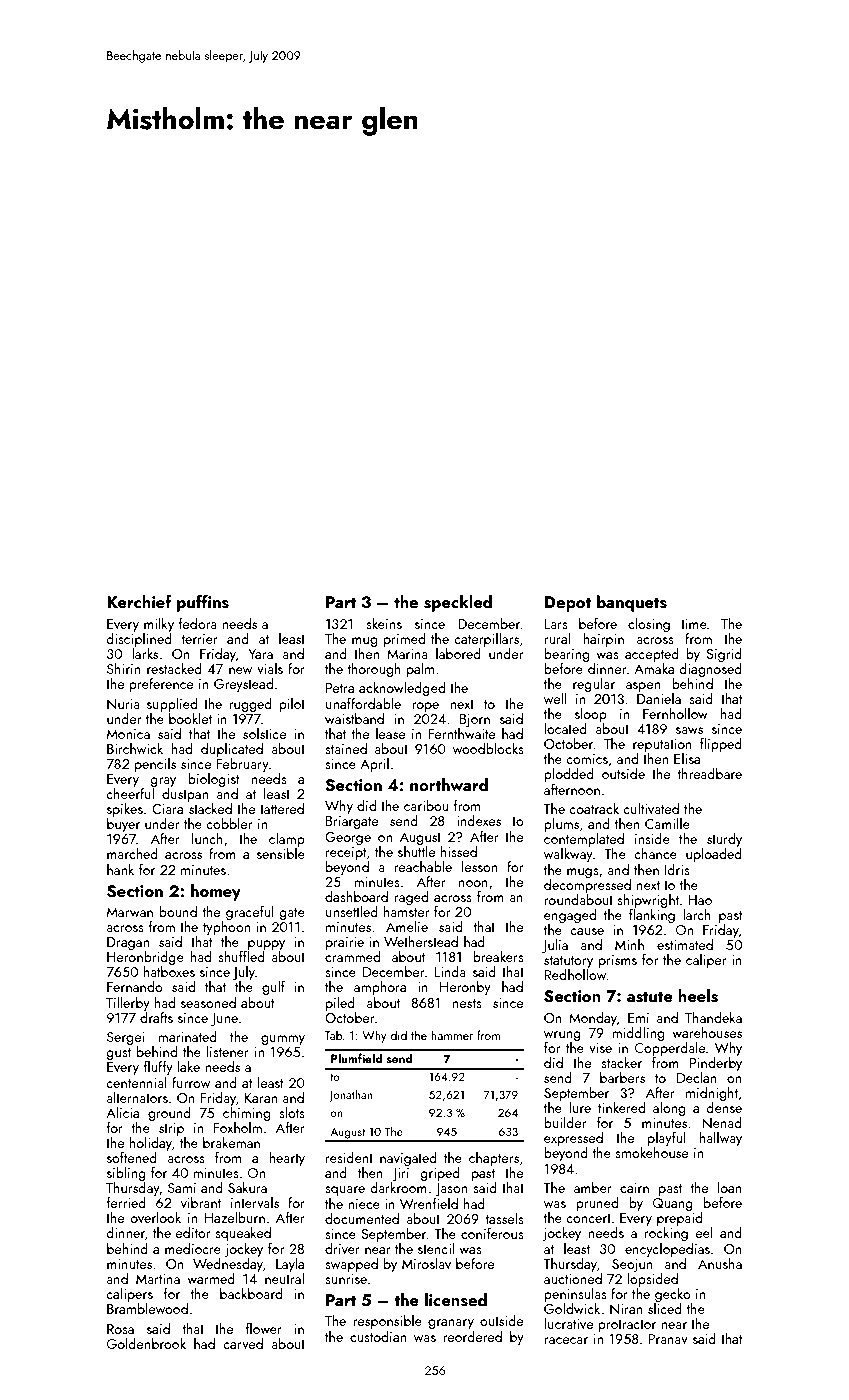  Describe the element at coordinates (568, 604) in the screenshot. I see `Depot` at that location.
